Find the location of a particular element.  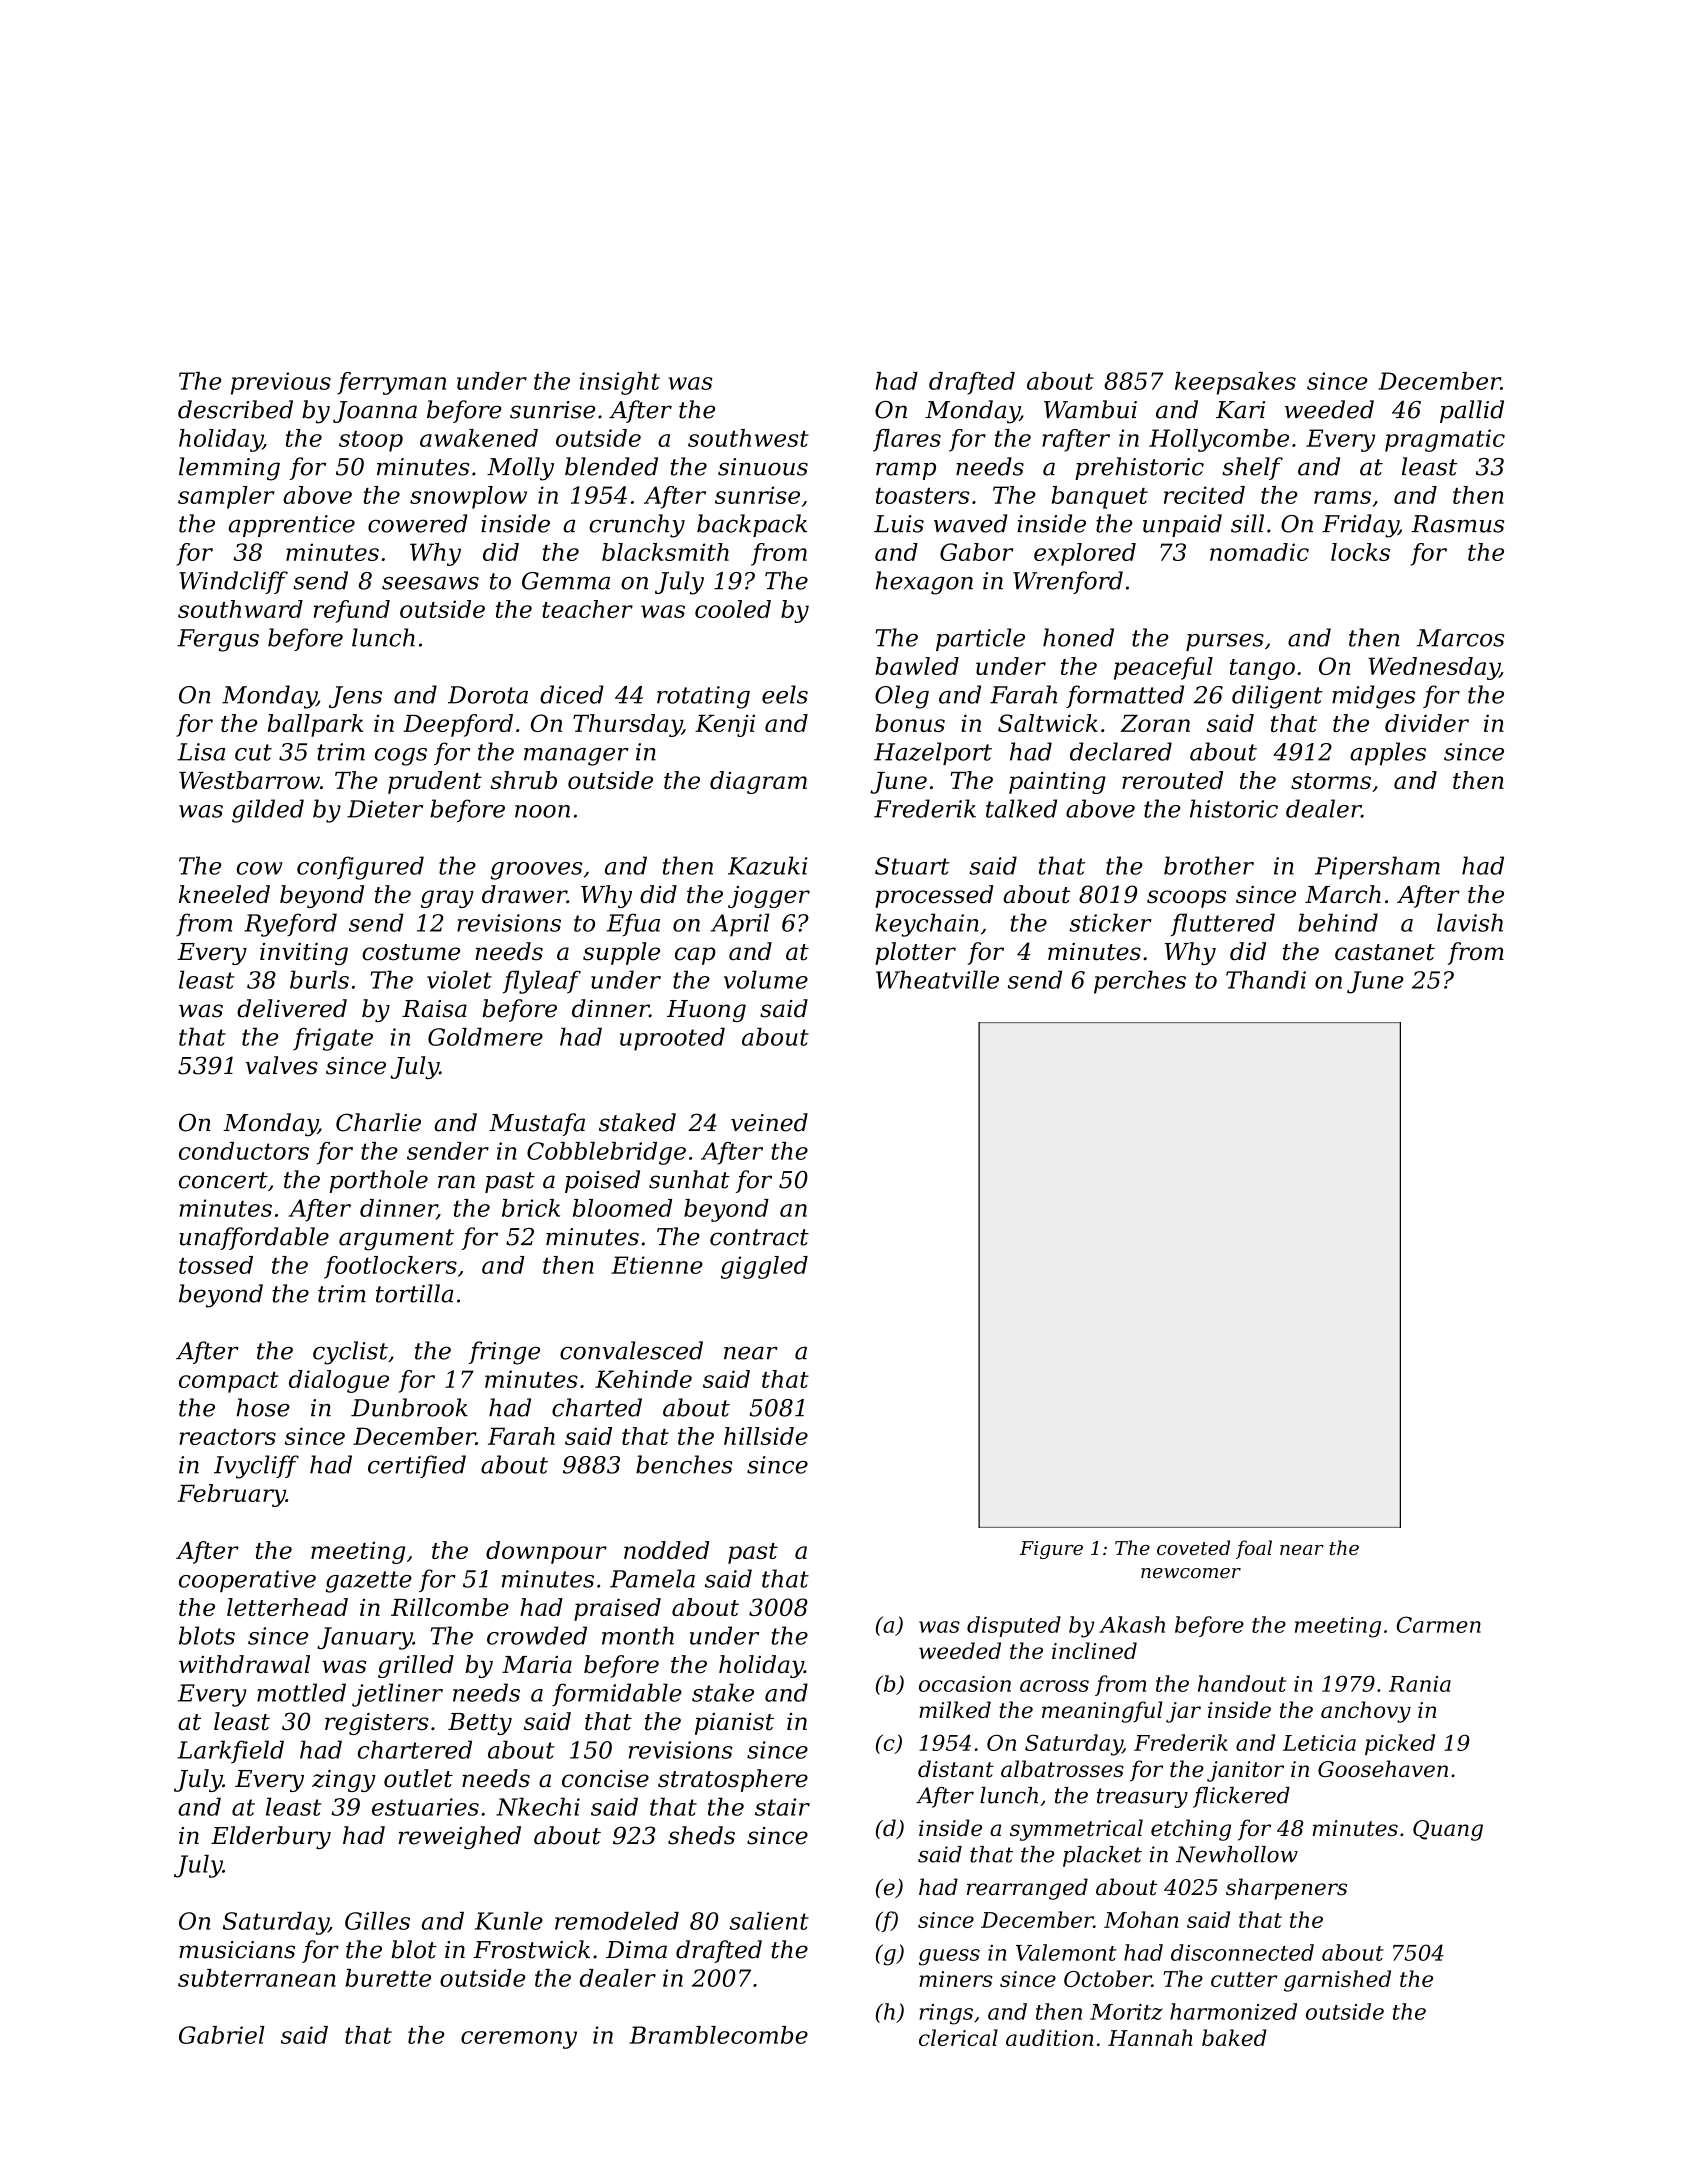

Wheatville is located at coordinates (937, 979).
